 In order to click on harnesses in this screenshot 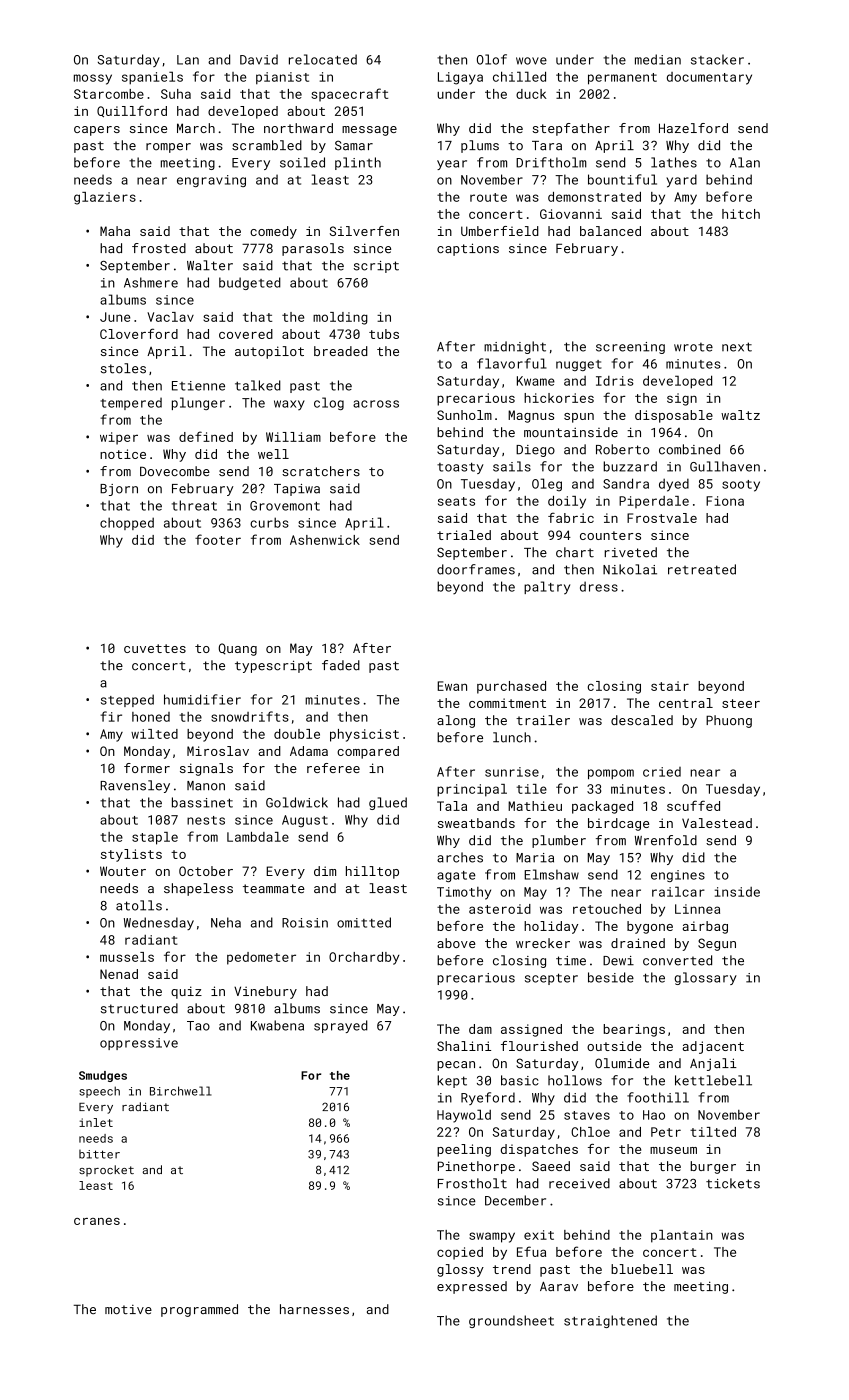, I will do `click(314, 1309)`.
